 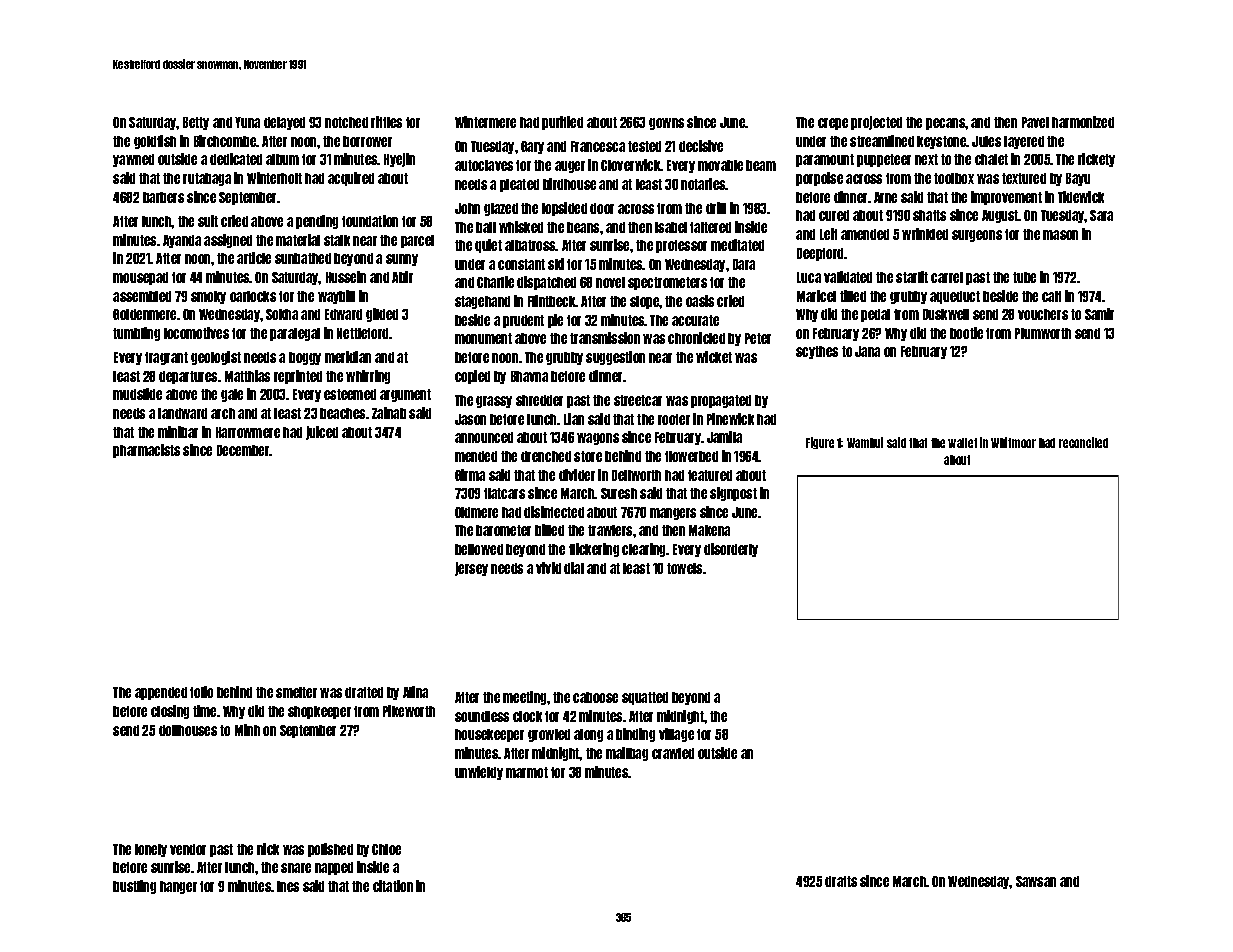 I want to click on Chloe, so click(x=386, y=849).
